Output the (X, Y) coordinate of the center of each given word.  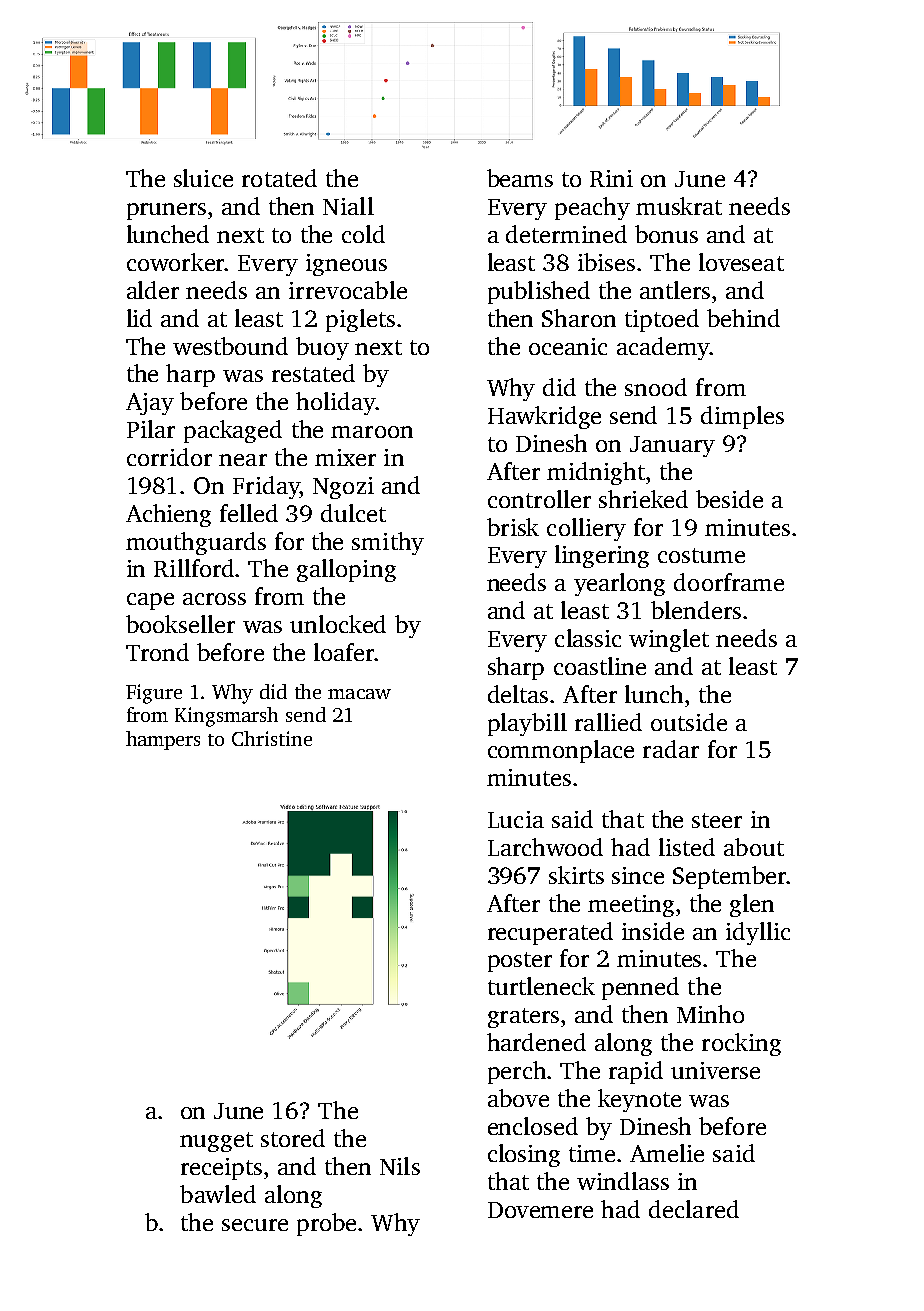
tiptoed (662, 320)
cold (363, 234)
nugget (216, 1142)
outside (689, 722)
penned (640, 988)
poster (520, 962)
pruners (166, 211)
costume (701, 555)
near (243, 460)
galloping (346, 570)
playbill (527, 724)
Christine (272, 738)
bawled (218, 1194)
